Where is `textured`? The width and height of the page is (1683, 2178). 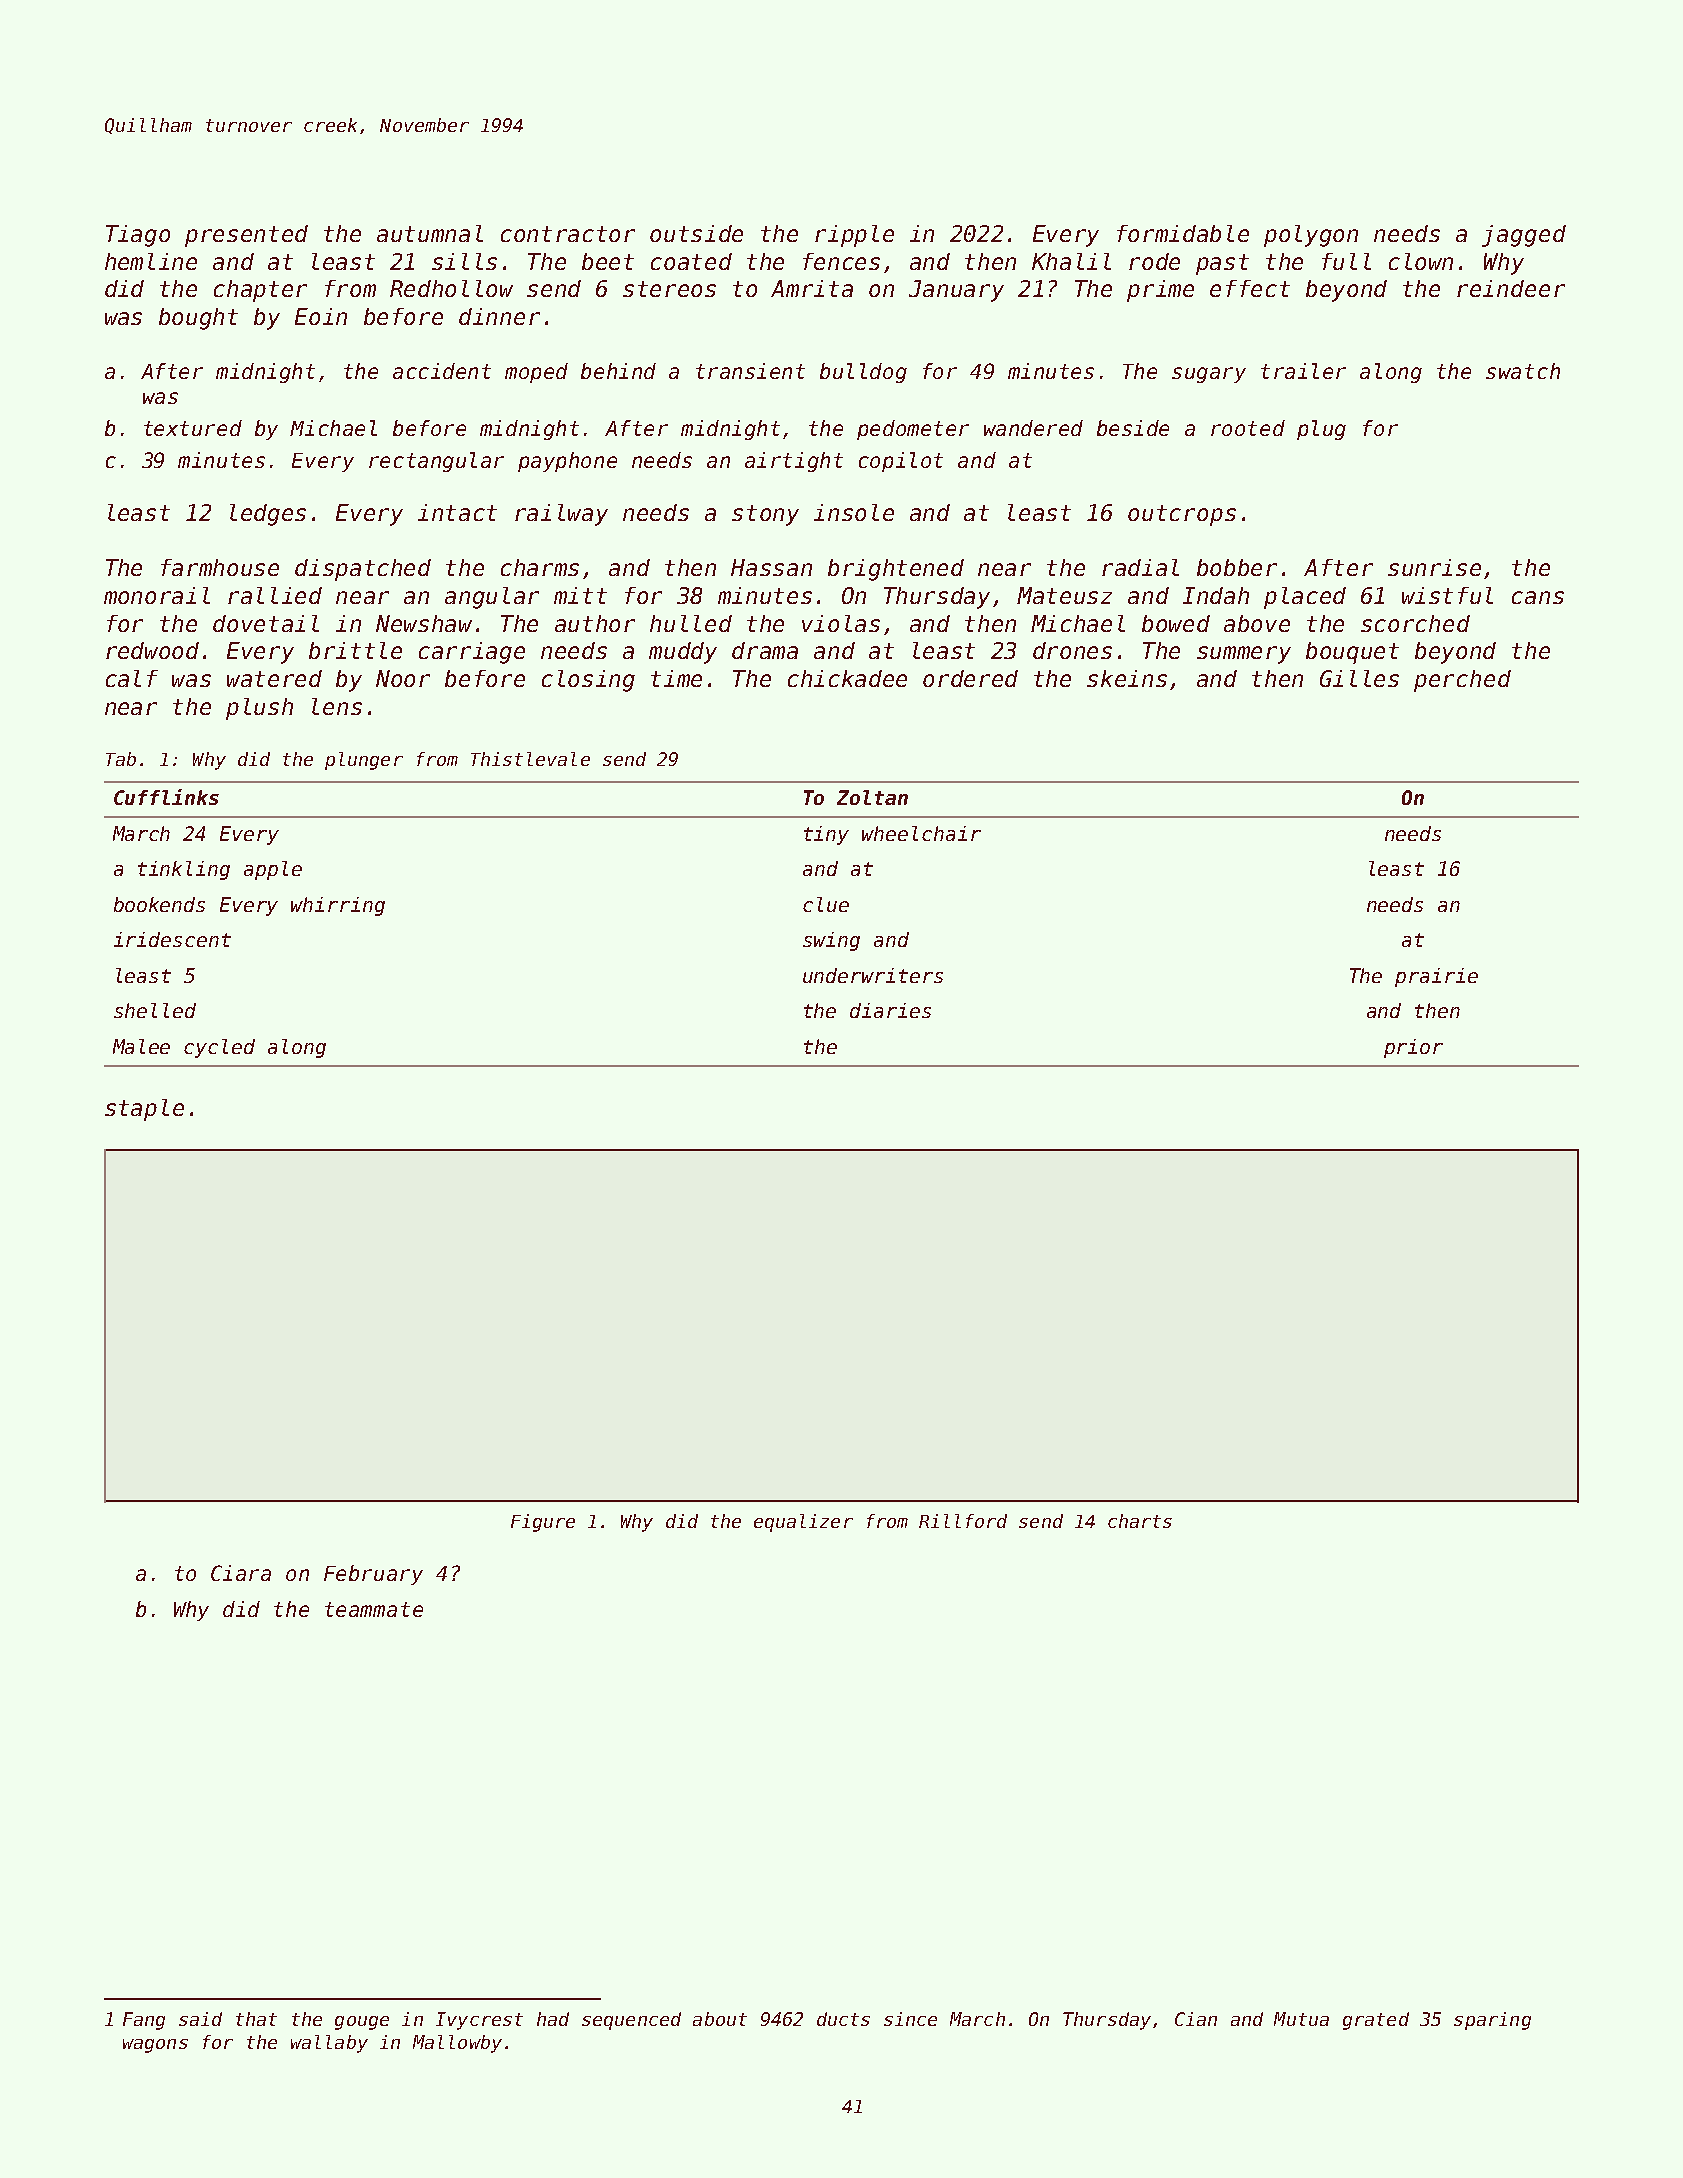
textured is located at coordinates (193, 428).
